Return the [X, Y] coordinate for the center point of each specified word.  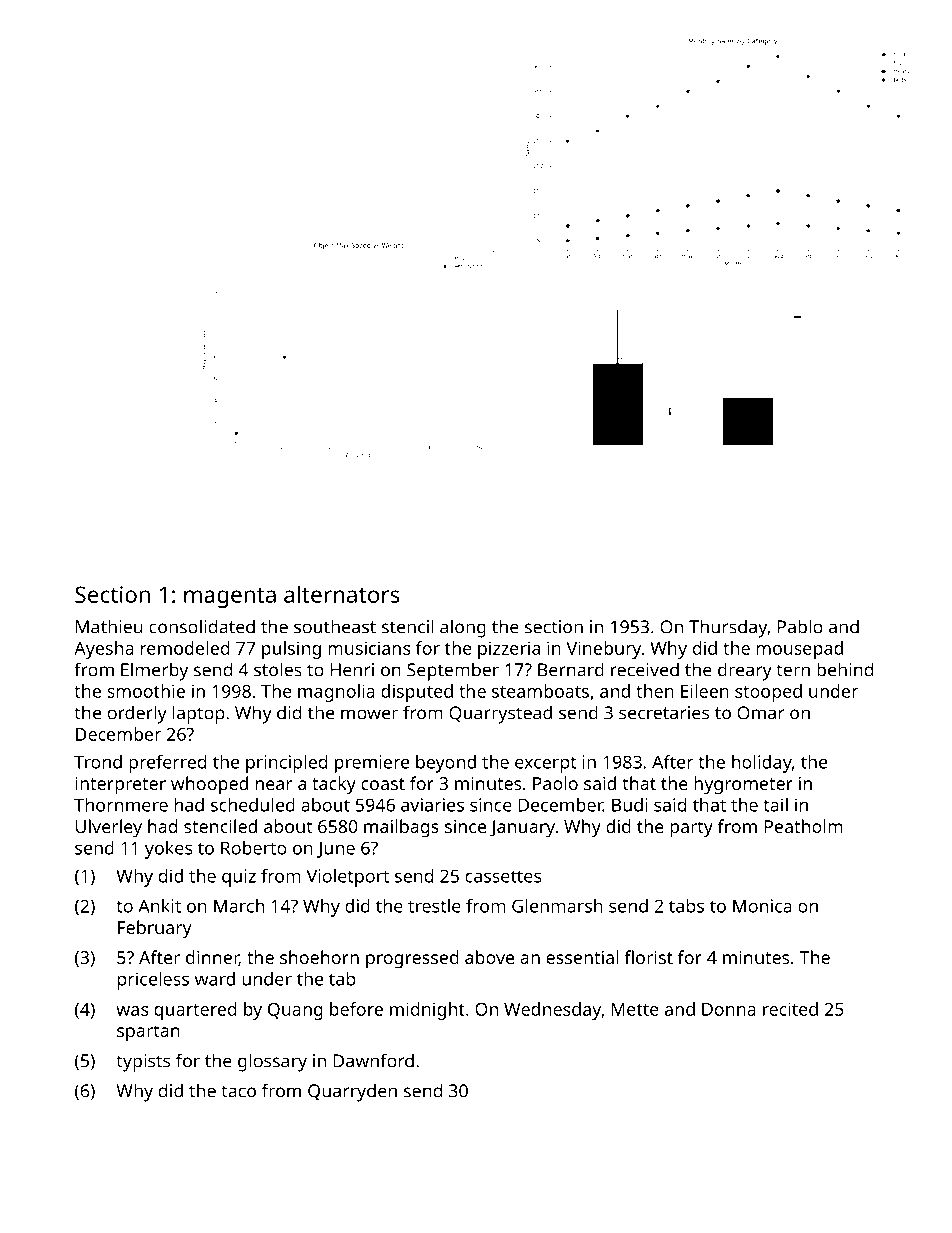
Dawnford [373, 1060]
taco [238, 1091]
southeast [335, 626]
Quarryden [352, 1092]
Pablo [800, 626]
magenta [230, 598]
